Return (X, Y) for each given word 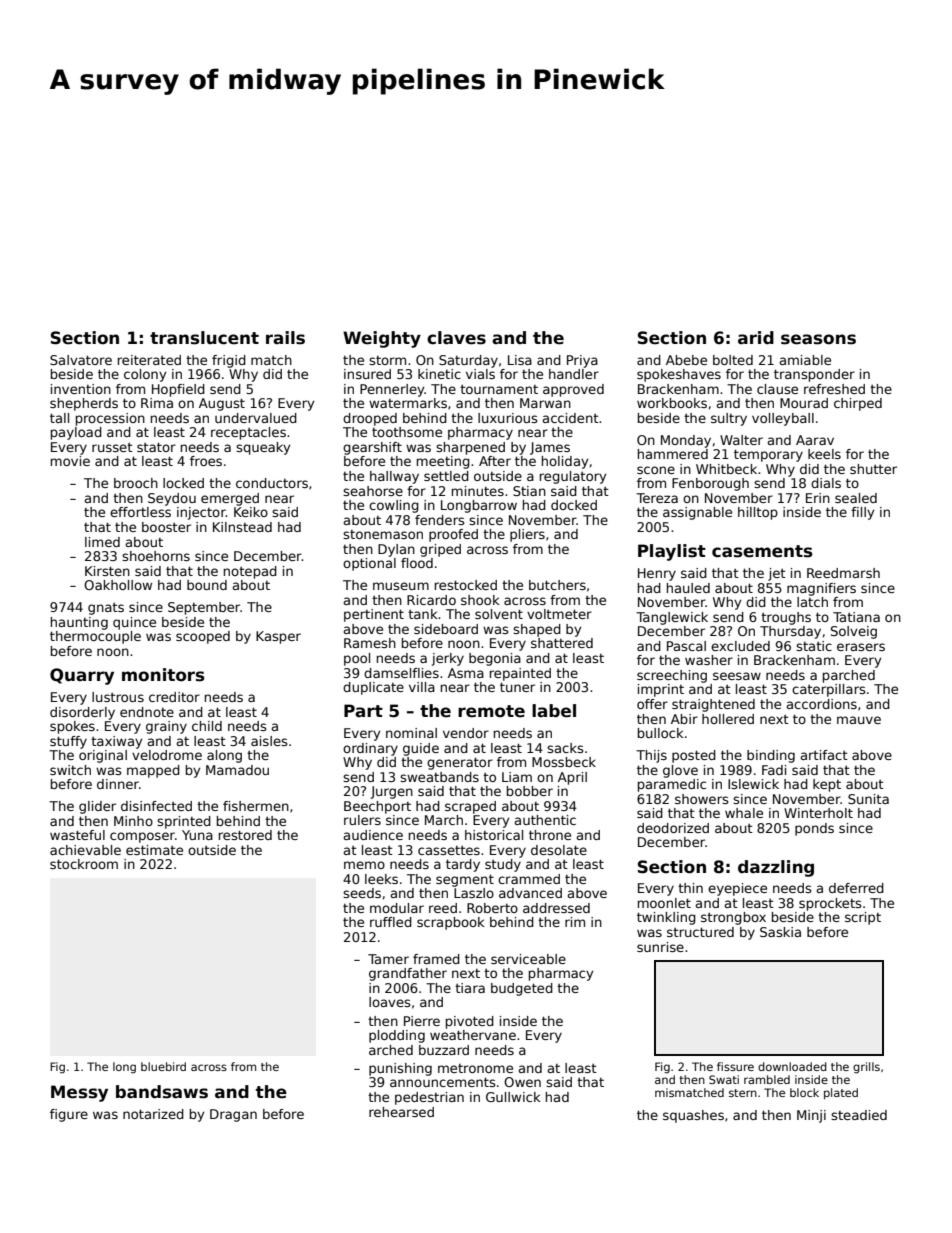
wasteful (77, 835)
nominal (411, 733)
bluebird (163, 1066)
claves (456, 338)
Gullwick (513, 1097)
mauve (859, 720)
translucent (204, 338)
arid (756, 338)
